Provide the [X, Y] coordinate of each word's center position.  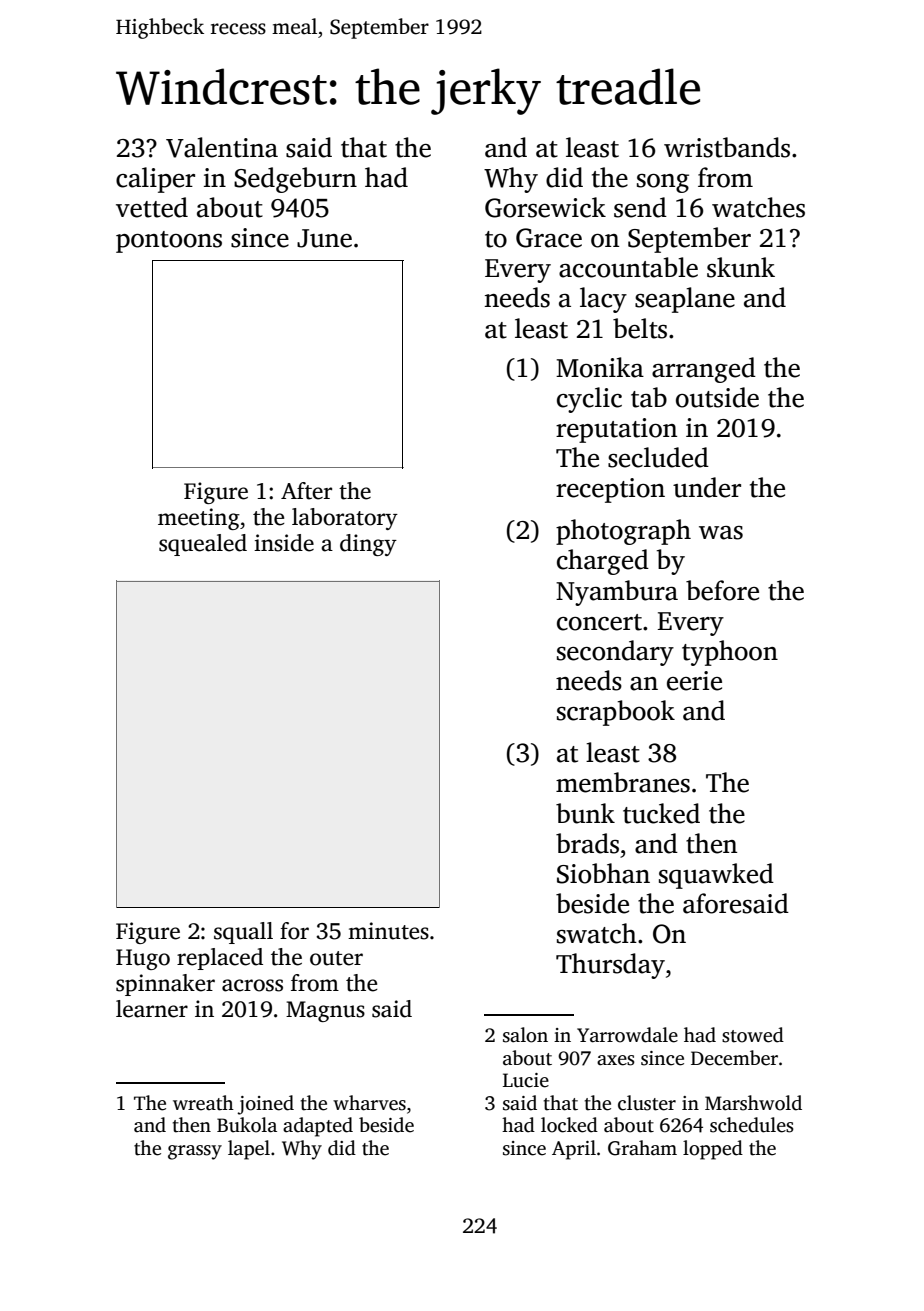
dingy [368, 545]
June [324, 238]
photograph [623, 532]
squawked [716, 876]
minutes [388, 931]
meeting [199, 519]
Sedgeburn [295, 180]
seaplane [685, 300]
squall [243, 933]
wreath [203, 1103]
